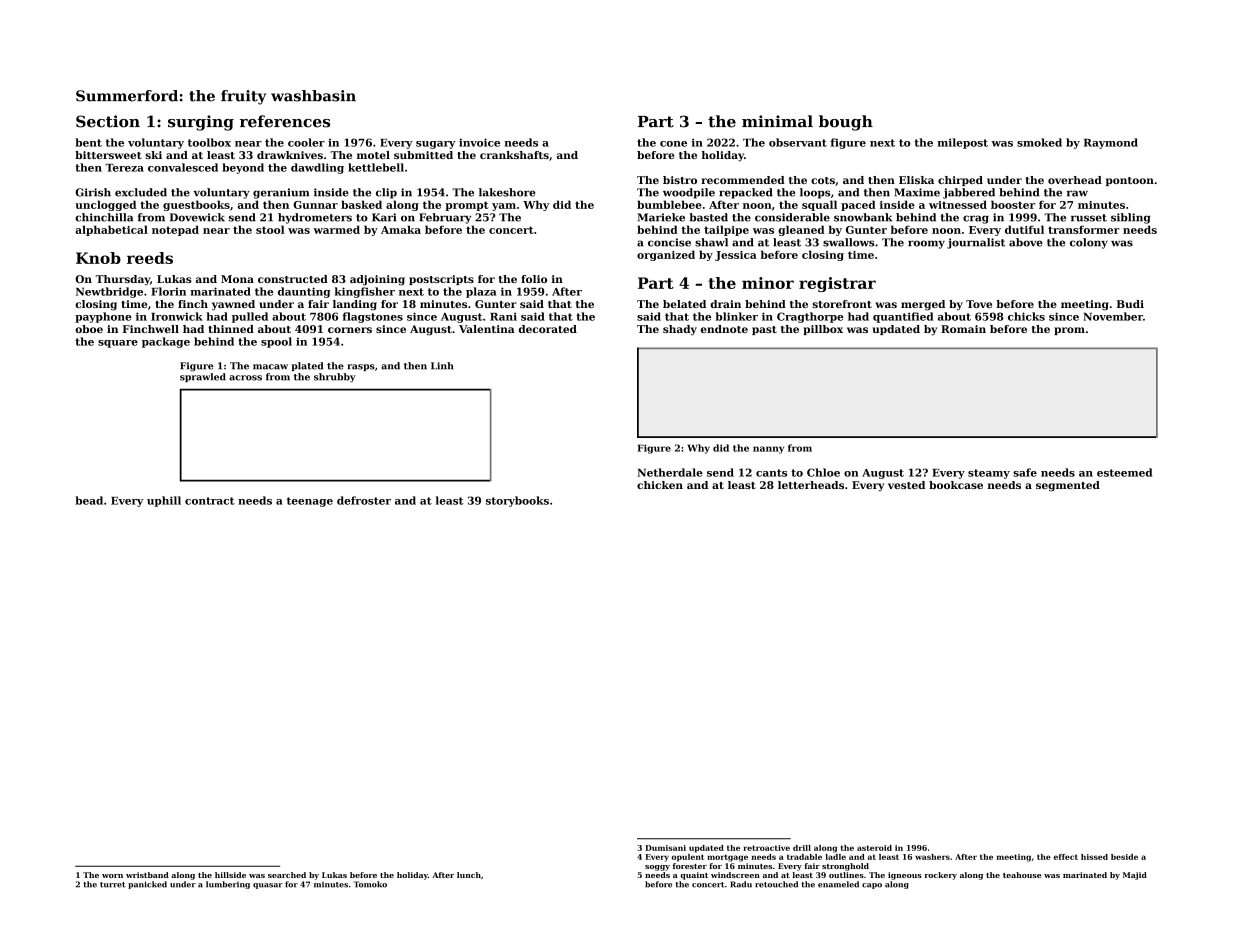 Image resolution: width=1233 pixels, height=952 pixels. Describe the element at coordinates (164, 501) in the document. I see `uphill` at that location.
